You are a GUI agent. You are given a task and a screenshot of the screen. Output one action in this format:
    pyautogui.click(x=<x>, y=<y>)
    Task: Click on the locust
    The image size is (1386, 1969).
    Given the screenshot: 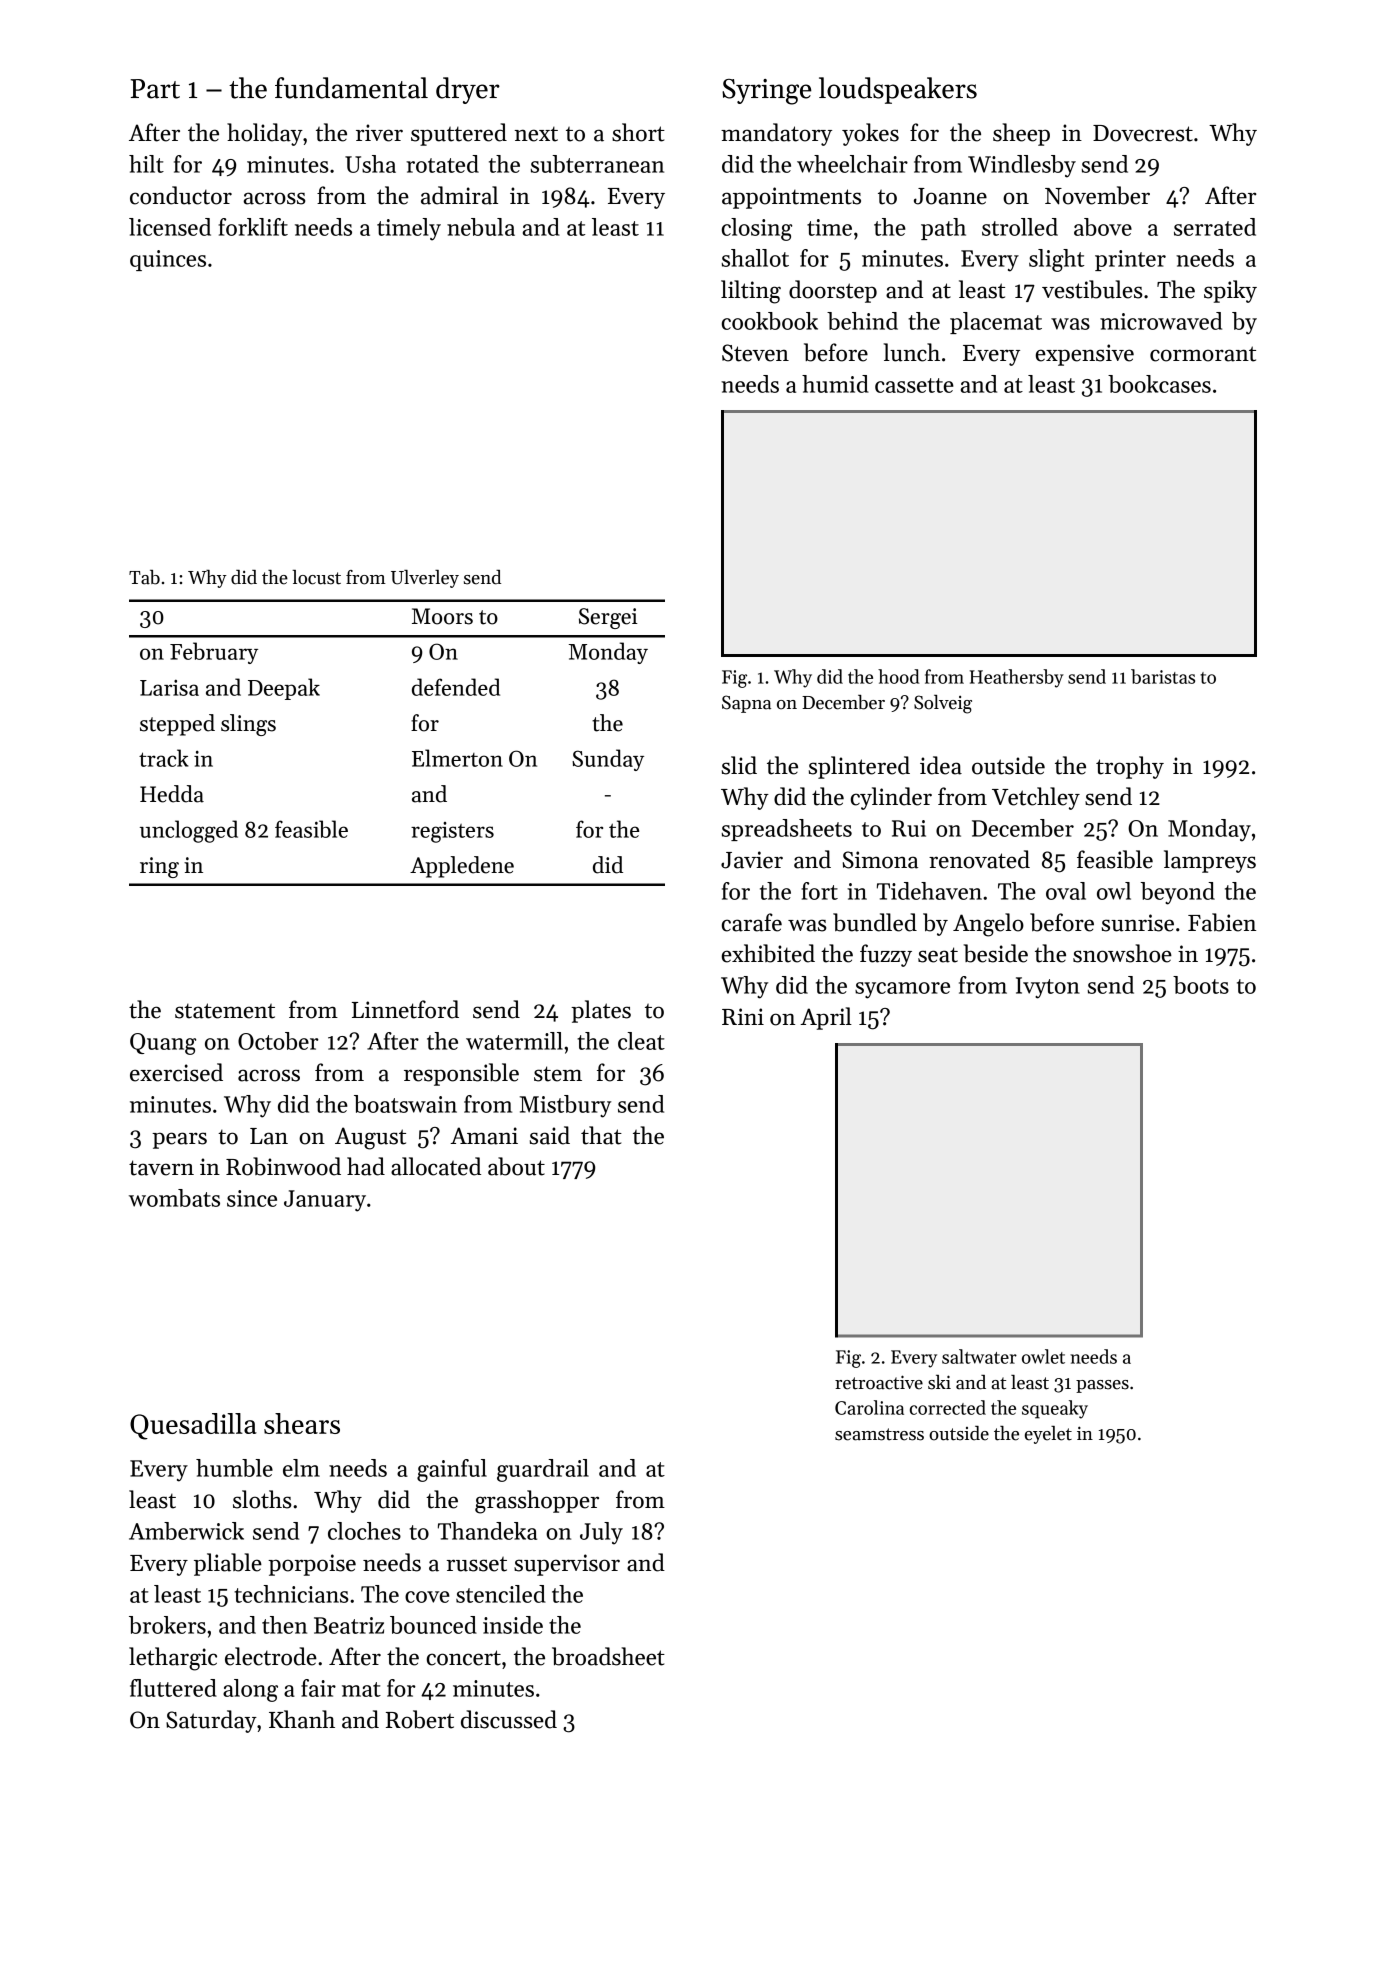 What is the action you would take?
    pyautogui.click(x=316, y=577)
